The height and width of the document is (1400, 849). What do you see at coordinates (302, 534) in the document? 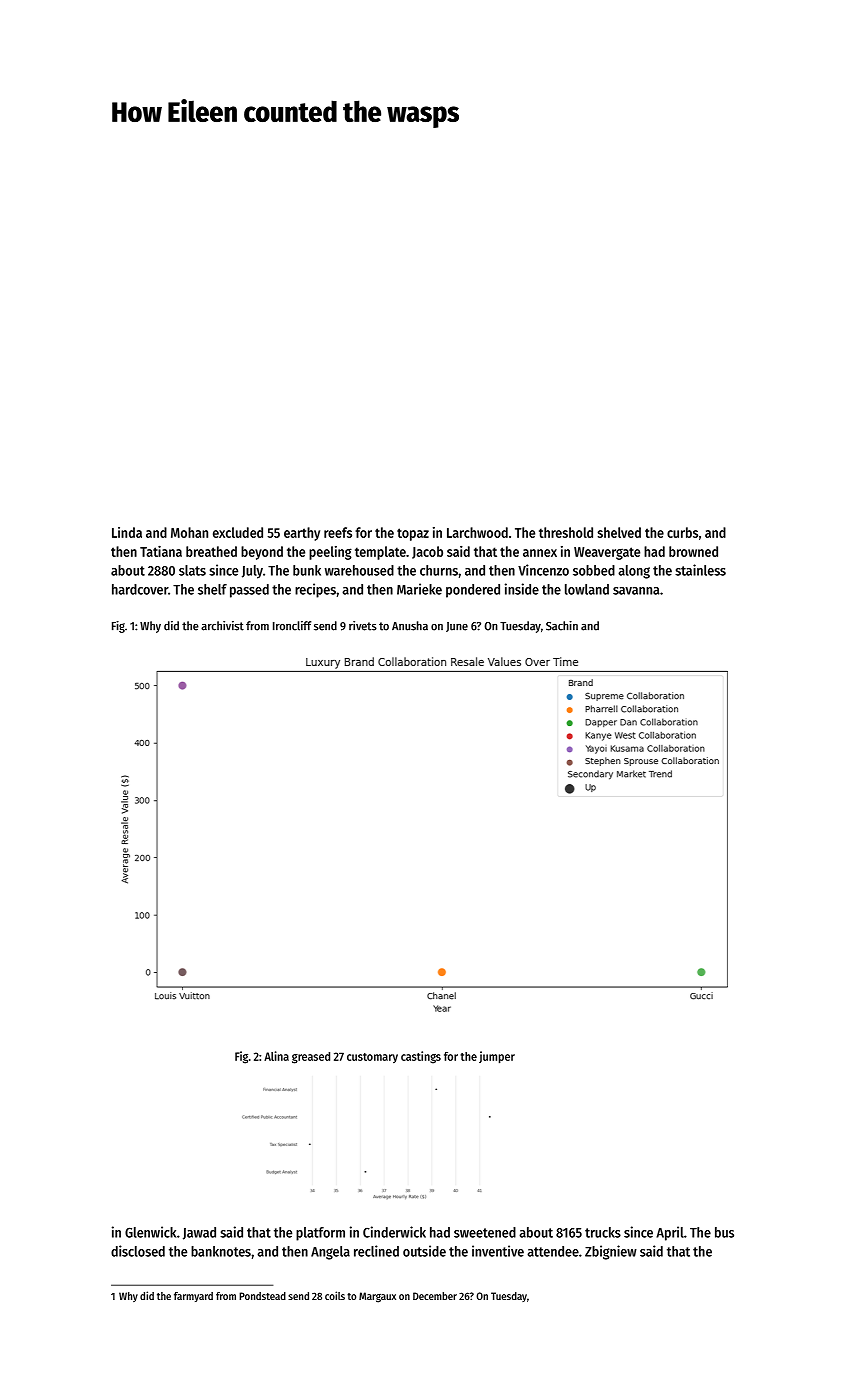
I see `earthy` at bounding box center [302, 534].
